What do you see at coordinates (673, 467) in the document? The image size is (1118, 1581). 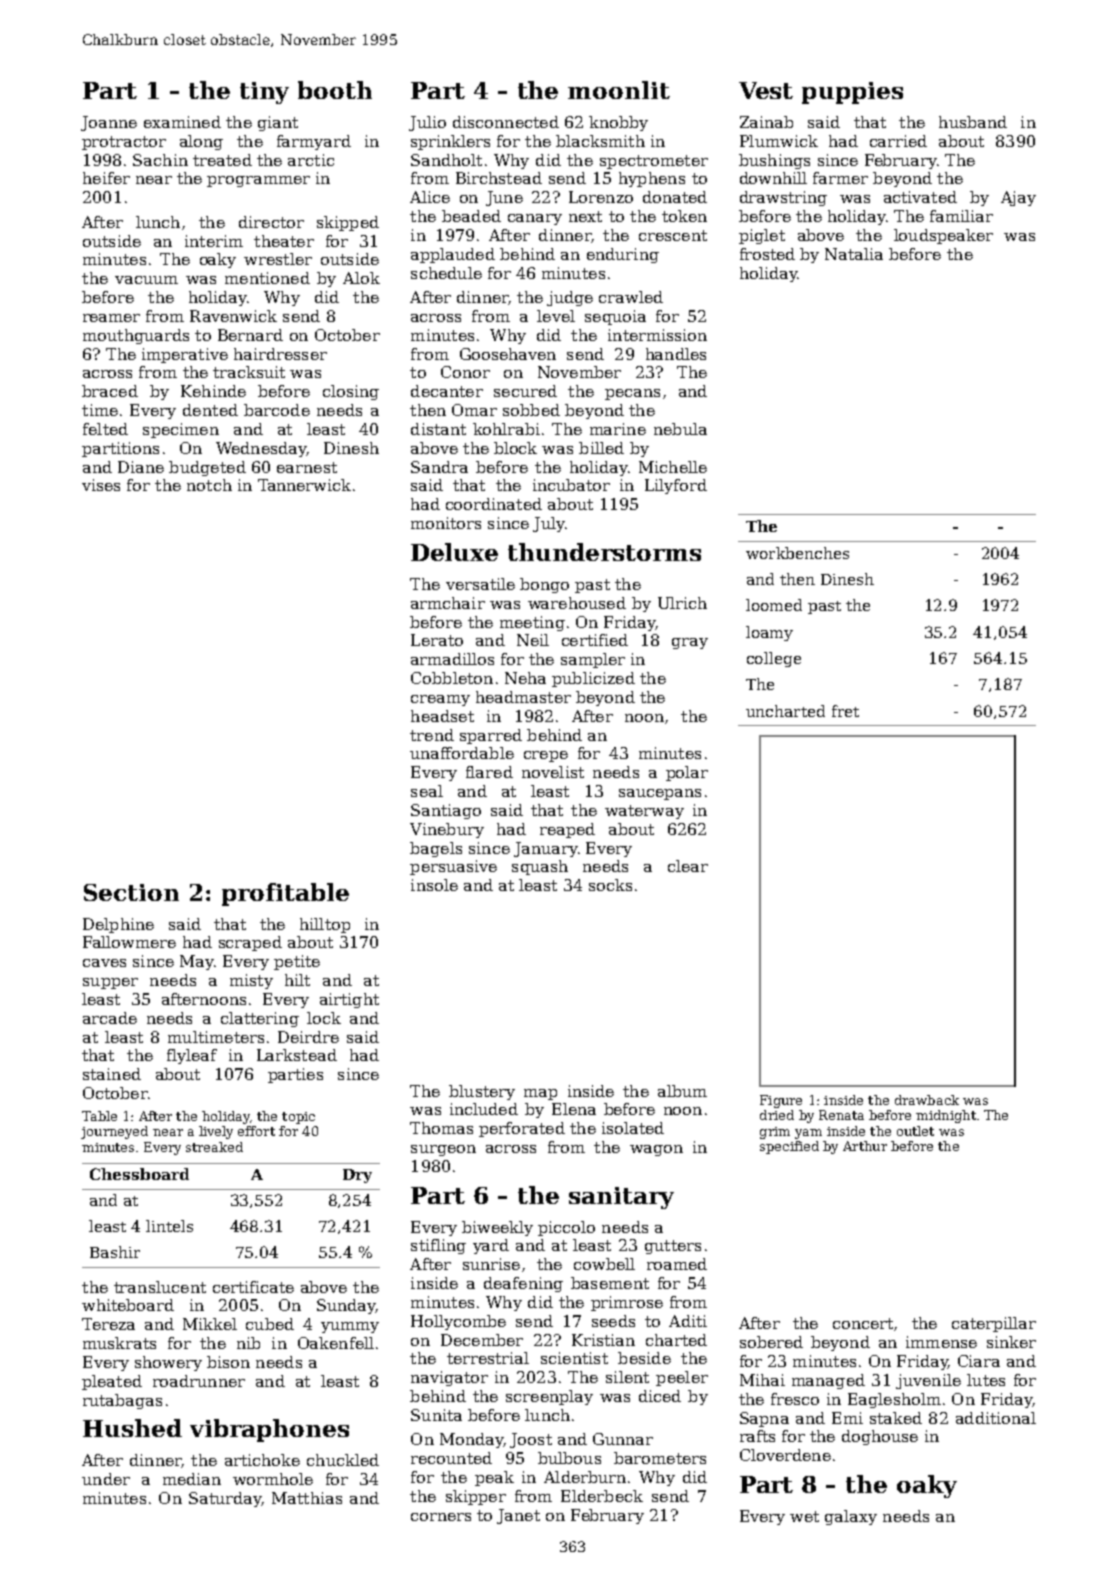 I see `Michelle` at bounding box center [673, 467].
